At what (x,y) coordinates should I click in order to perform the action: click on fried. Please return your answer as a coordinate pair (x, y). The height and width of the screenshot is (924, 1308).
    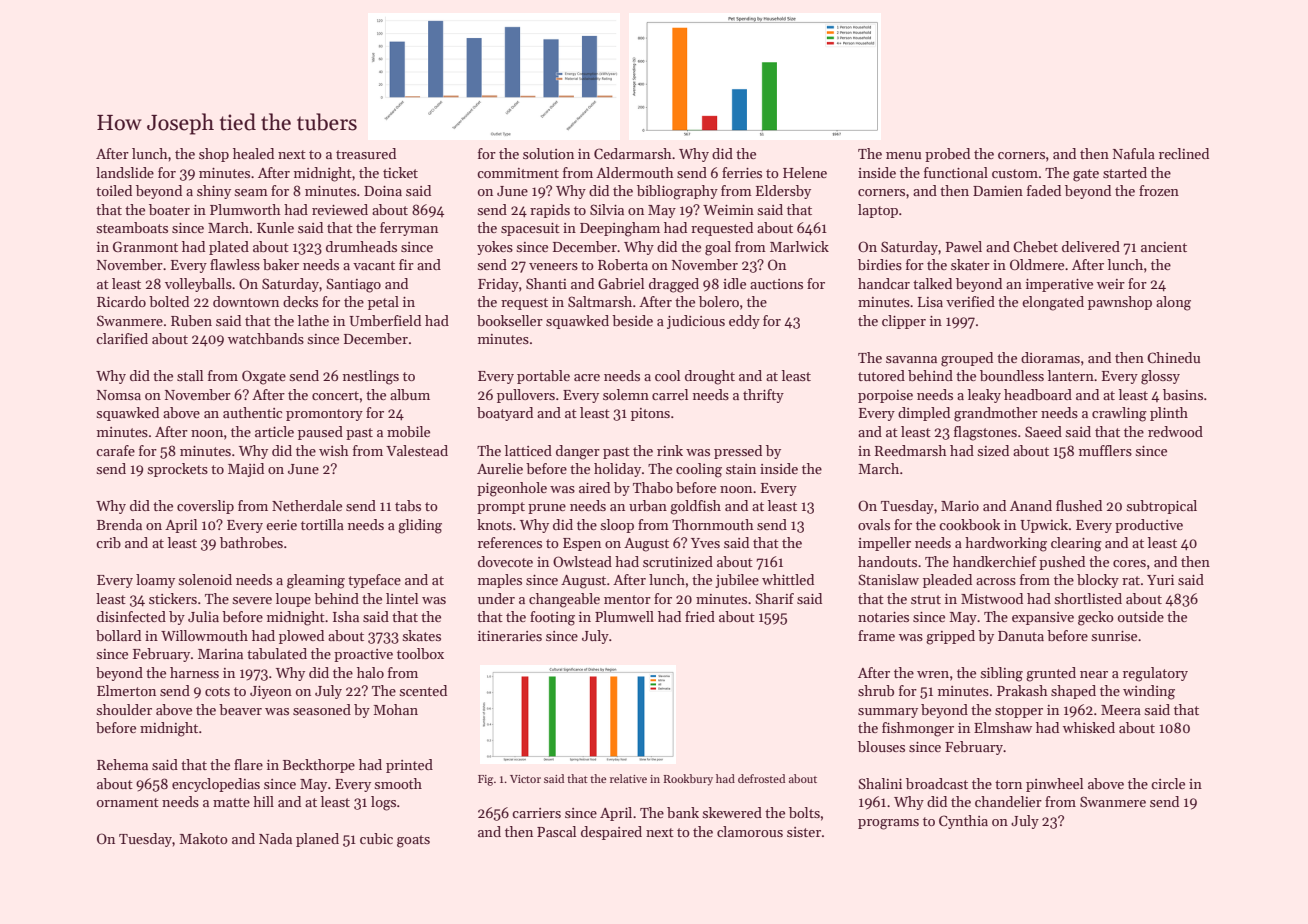
    Looking at the image, I should click on (700, 616).
